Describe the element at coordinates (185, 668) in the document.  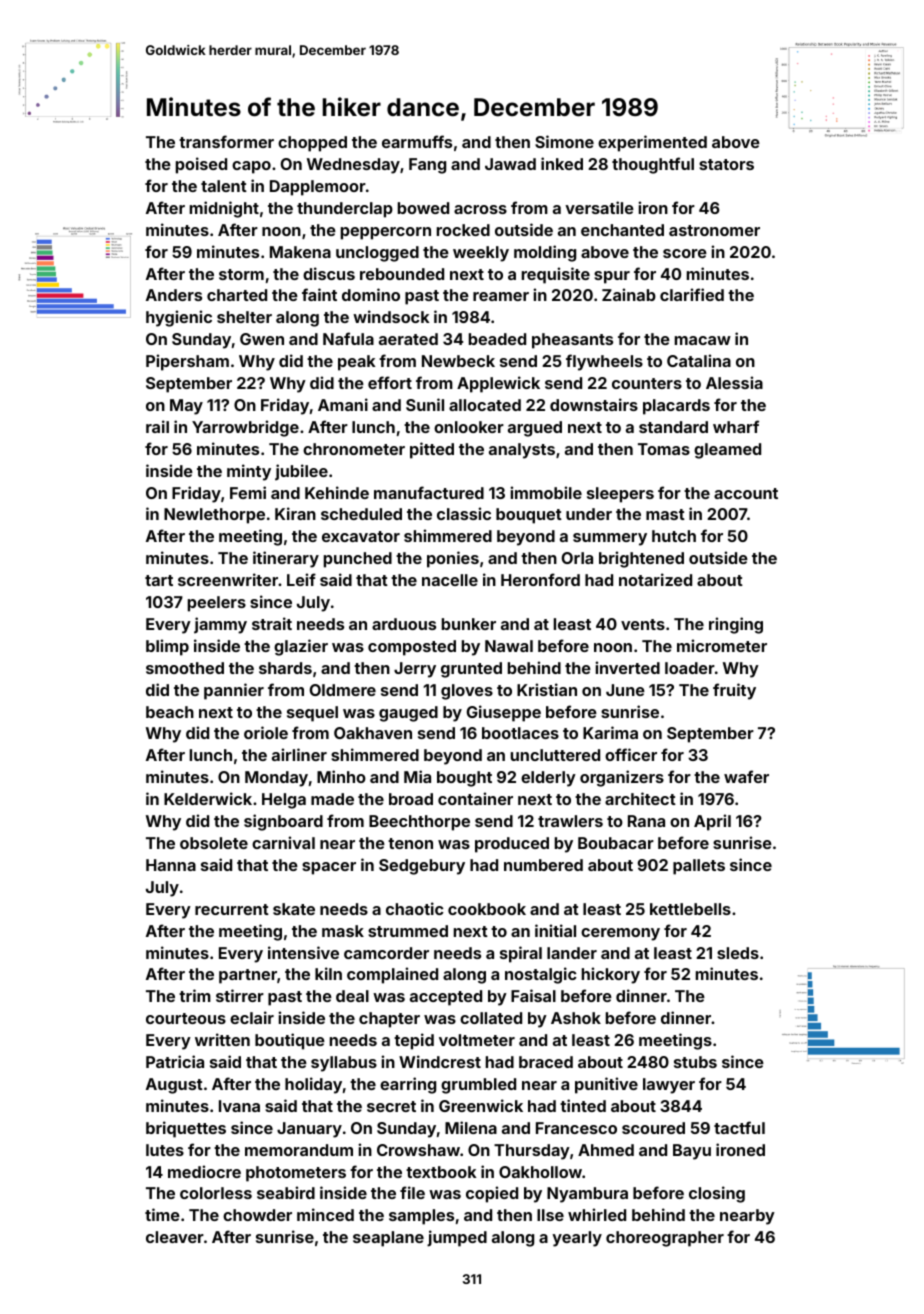
I see `smoothed` at that location.
